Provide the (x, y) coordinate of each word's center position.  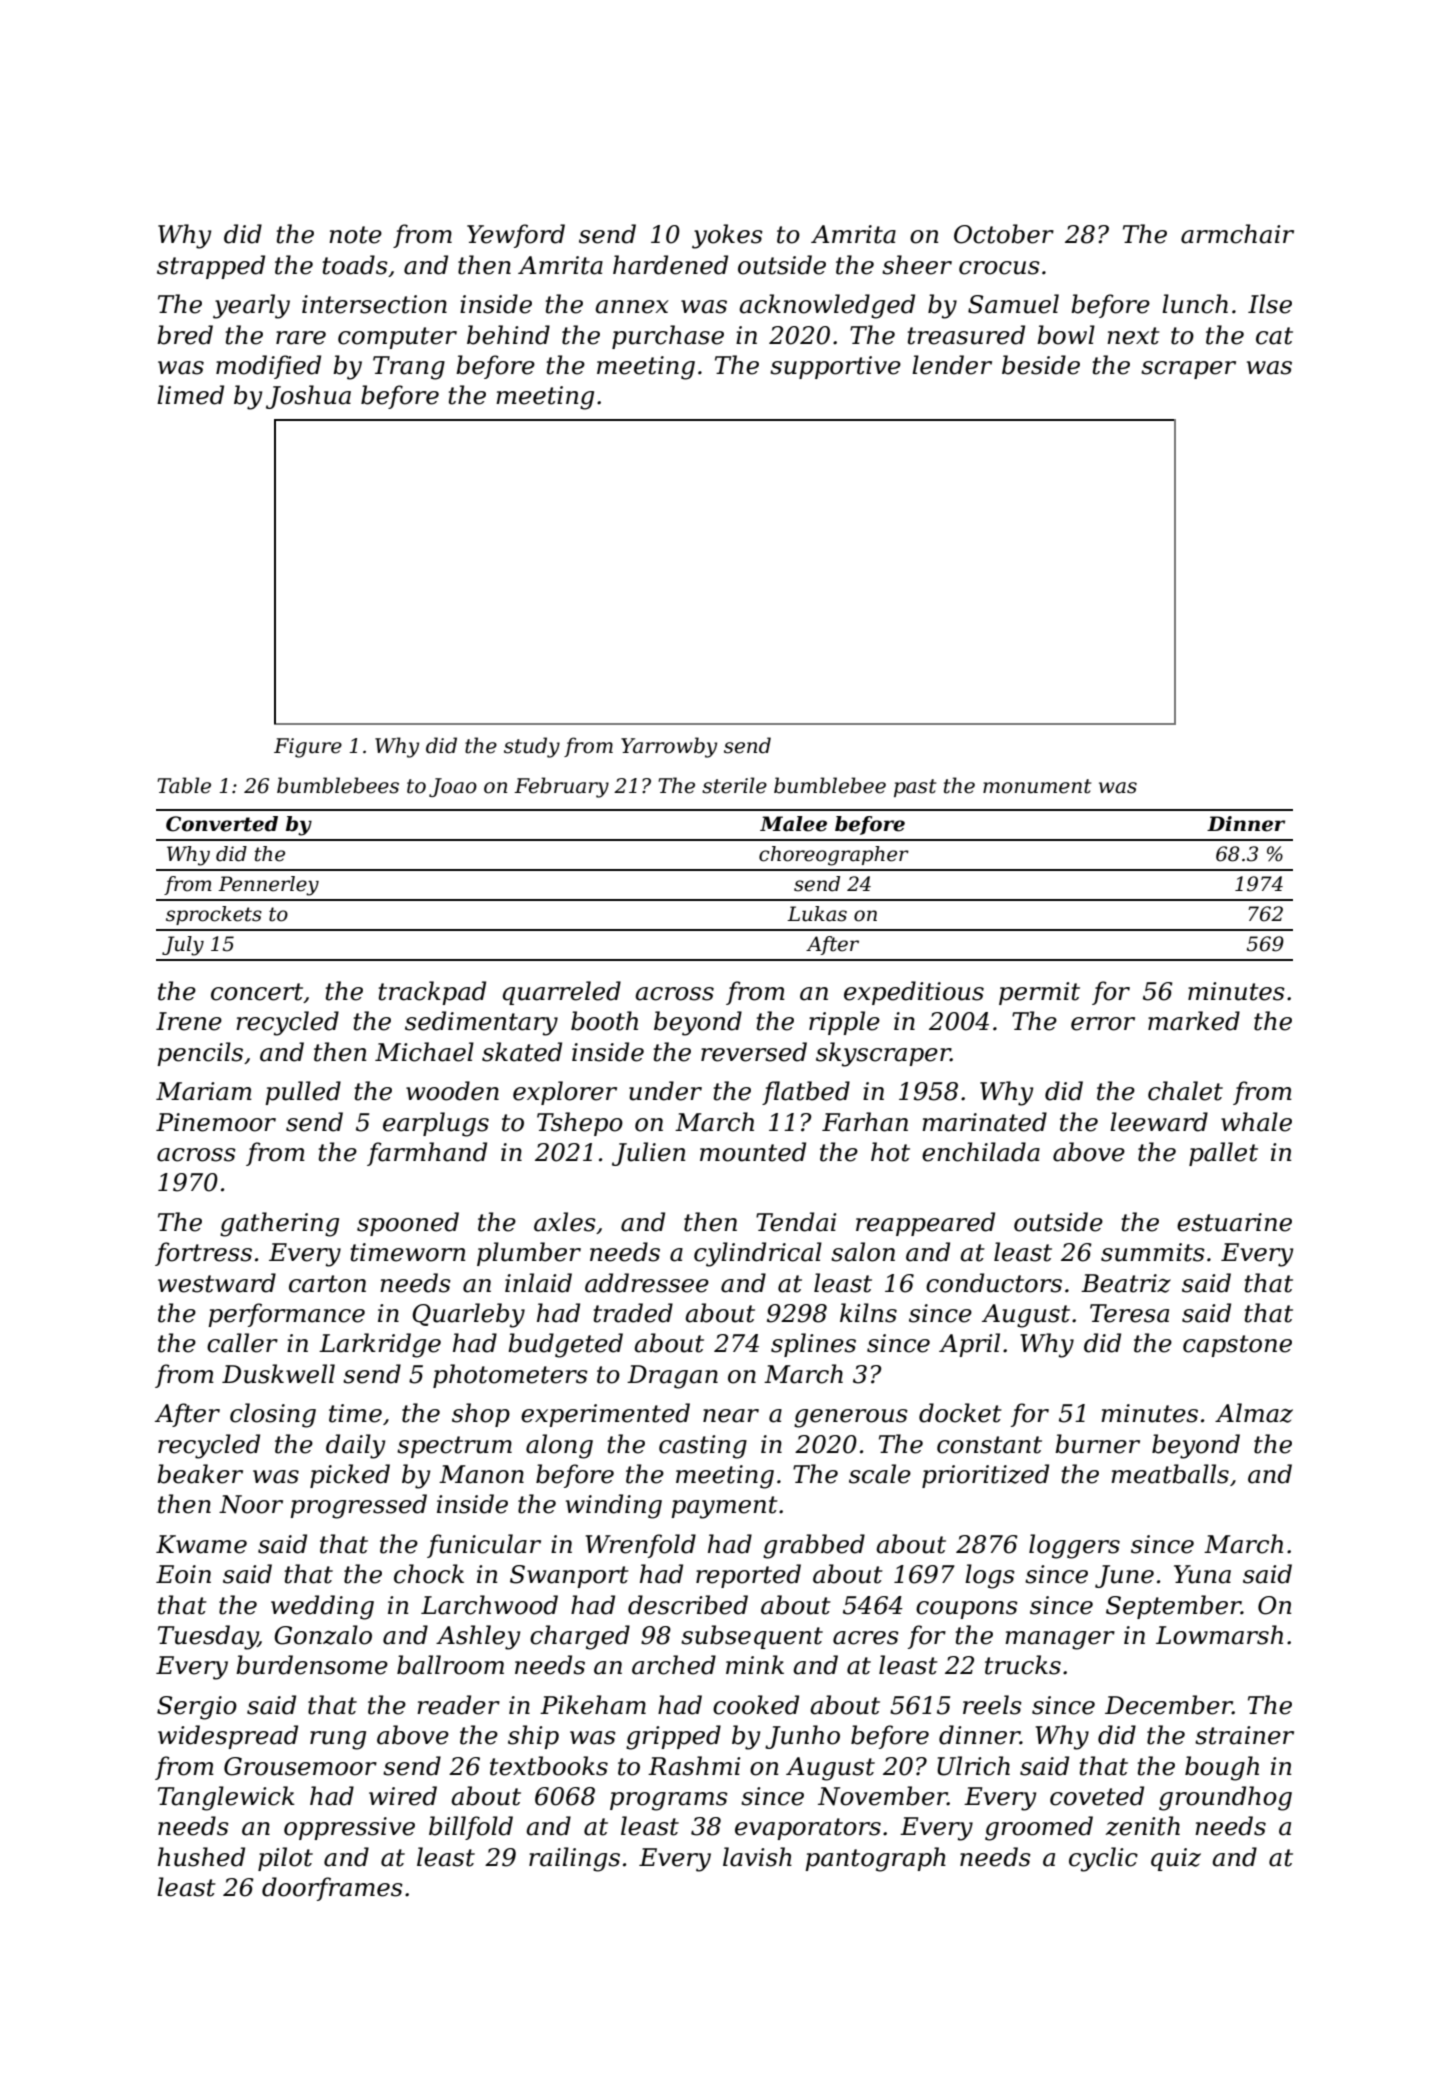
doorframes (332, 1889)
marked (1194, 1021)
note (355, 235)
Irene (189, 1021)
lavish (757, 1857)
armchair (1237, 234)
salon (863, 1252)
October (1004, 234)
